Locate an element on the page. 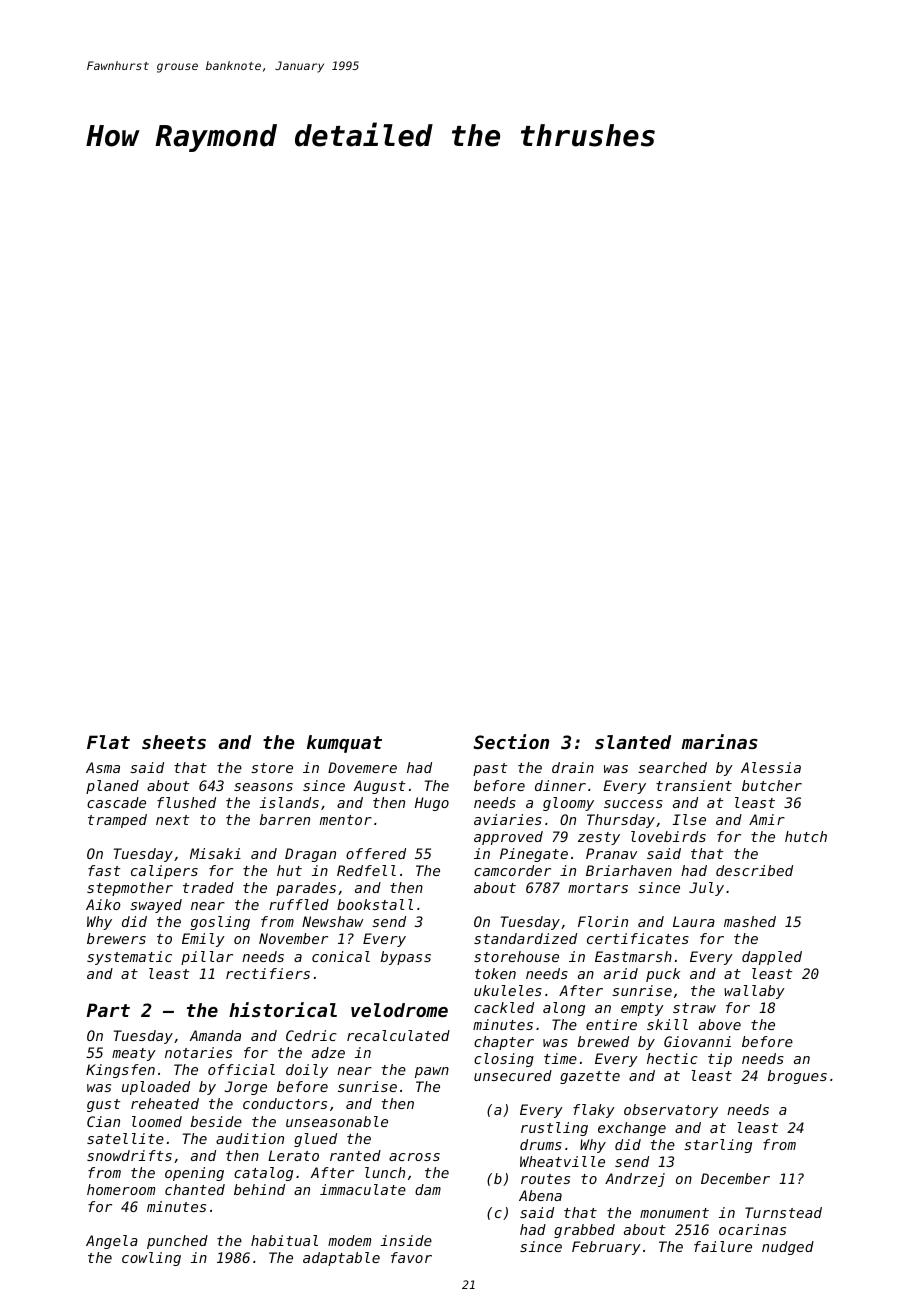 The width and height of the page is (924, 1314). bookstall is located at coordinates (375, 904).
